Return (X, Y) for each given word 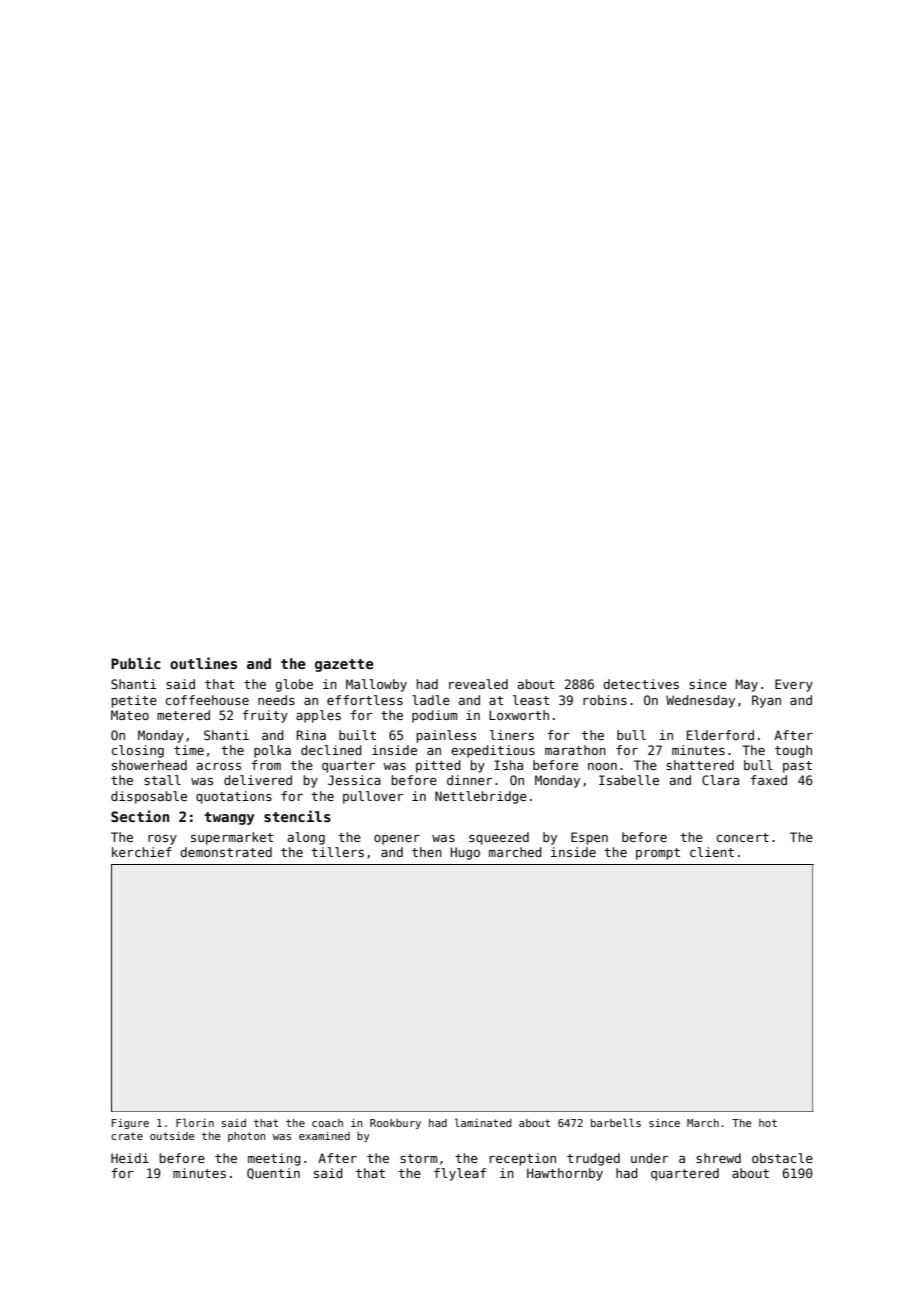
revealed (478, 684)
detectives (641, 684)
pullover (373, 797)
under (650, 1158)
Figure (130, 1124)
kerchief (142, 852)
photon (247, 1137)
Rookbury (395, 1124)
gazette (344, 665)
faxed (769, 780)
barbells (616, 1122)
